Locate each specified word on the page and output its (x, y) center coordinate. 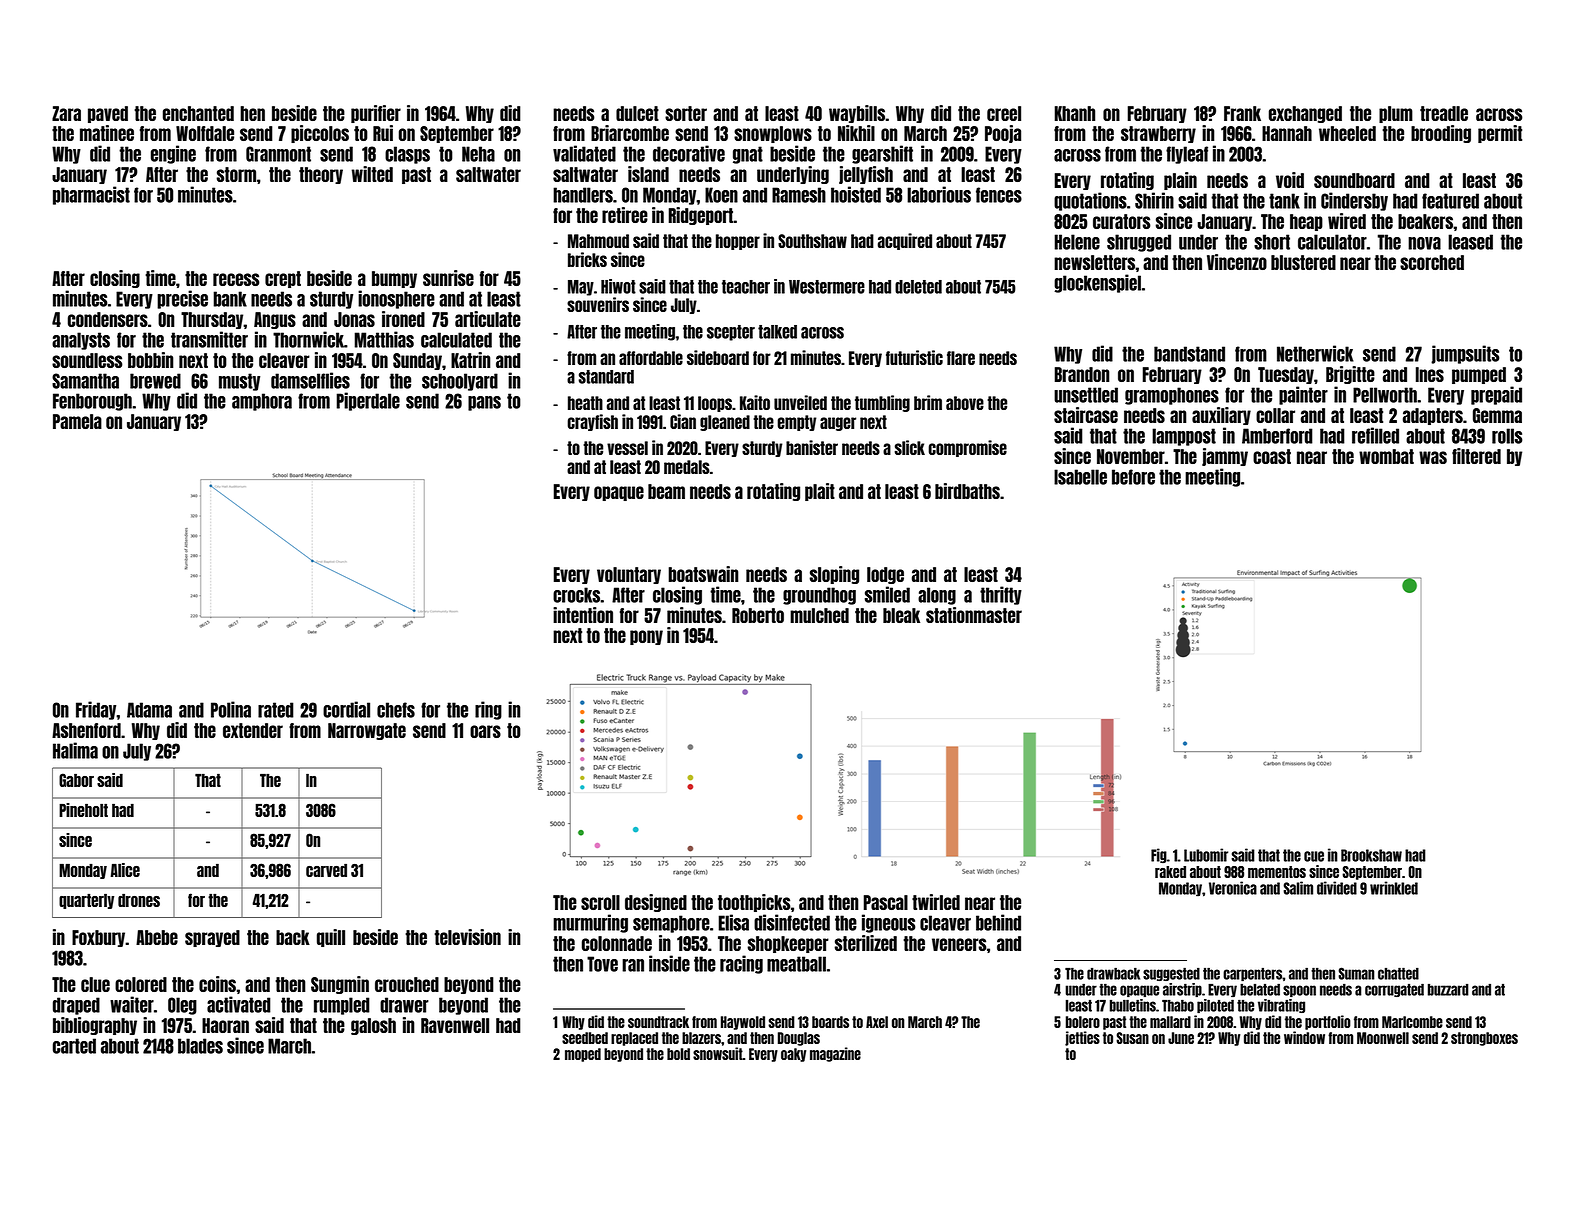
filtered (1476, 456)
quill (331, 938)
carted (74, 1046)
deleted (918, 287)
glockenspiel (1097, 283)
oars (485, 731)
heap (1306, 222)
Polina (231, 709)
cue (1314, 856)
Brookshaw (1371, 855)
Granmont (278, 154)
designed (656, 903)
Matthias (384, 339)
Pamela (77, 421)
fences (999, 195)
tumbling (882, 403)
